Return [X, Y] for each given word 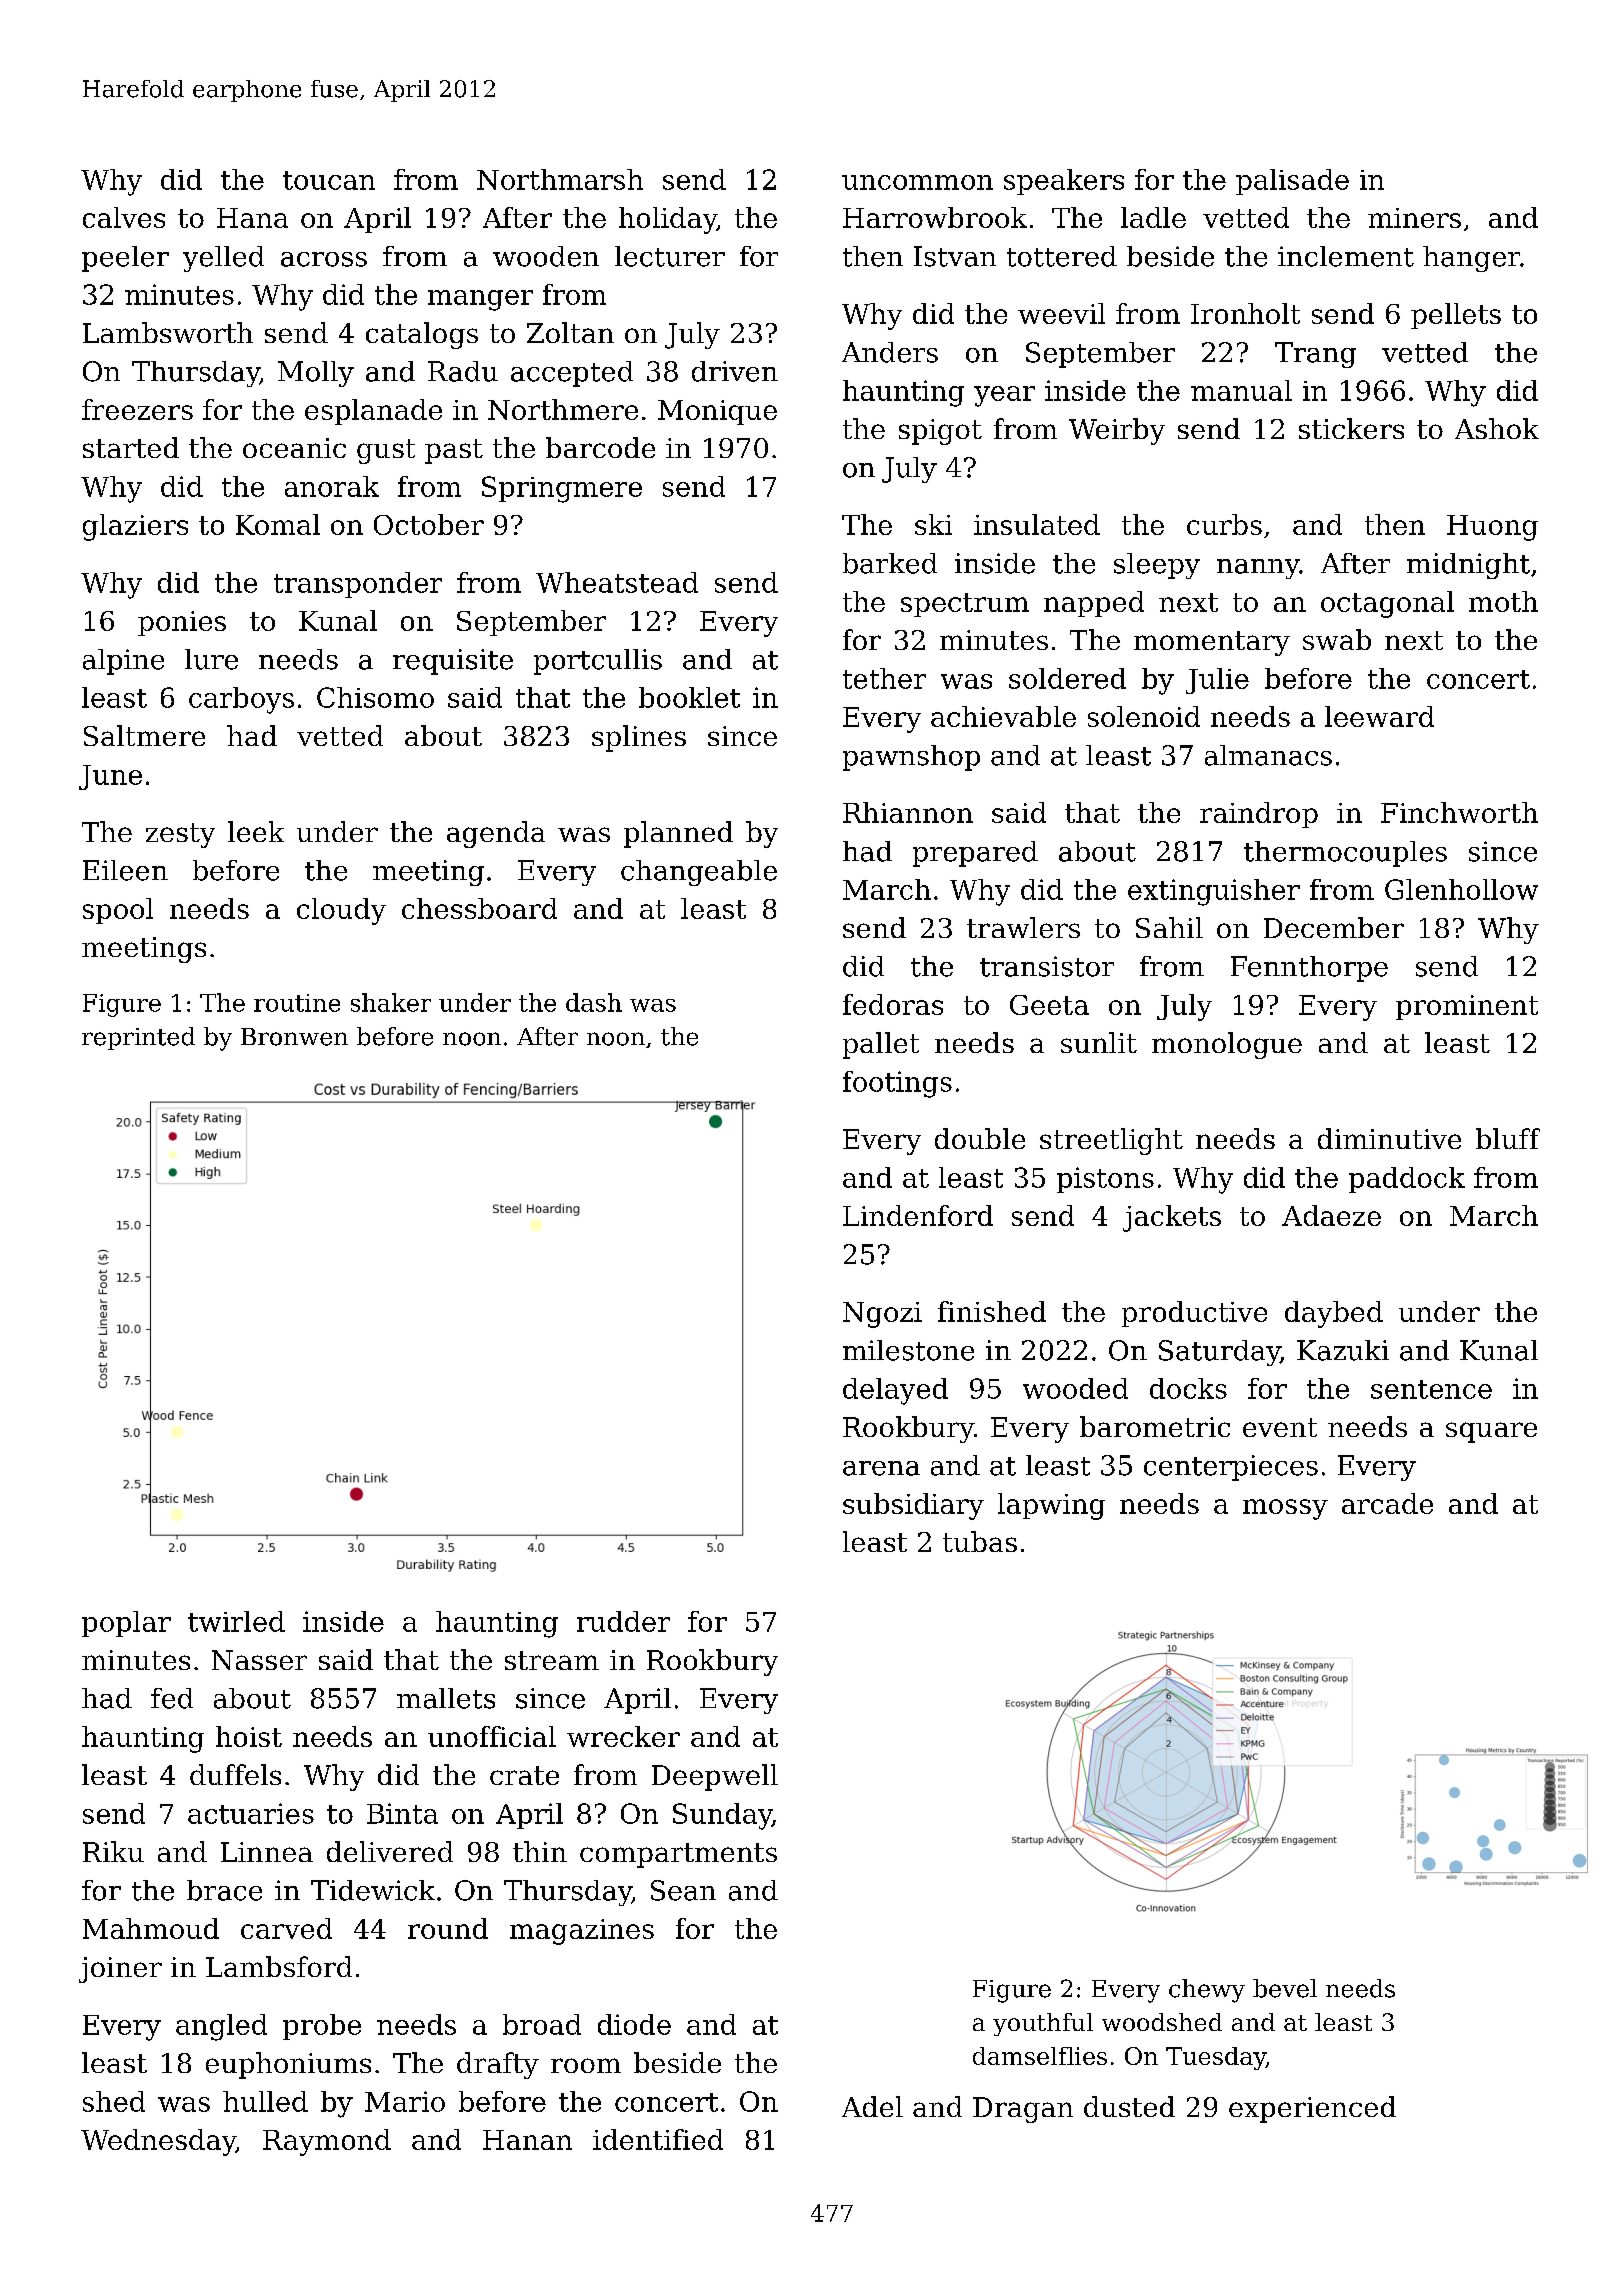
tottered [1062, 256]
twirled [236, 1621]
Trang [1315, 355]
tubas [980, 1541]
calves [124, 217]
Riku [113, 1851]
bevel [1285, 1988]
